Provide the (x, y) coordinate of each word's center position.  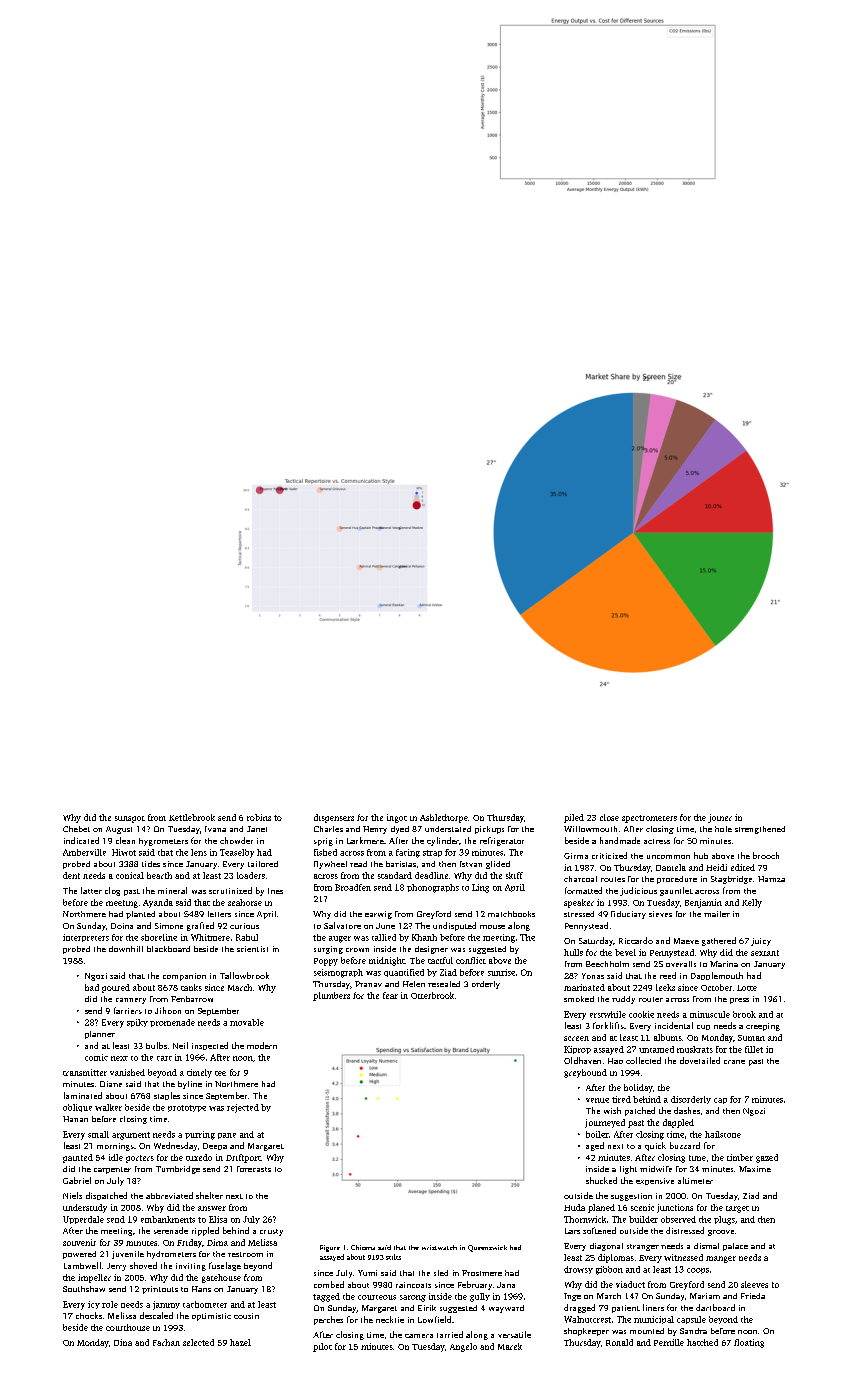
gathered (719, 941)
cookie (641, 1014)
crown (357, 950)
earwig (378, 915)
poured (116, 988)
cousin (246, 1316)
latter (91, 890)
